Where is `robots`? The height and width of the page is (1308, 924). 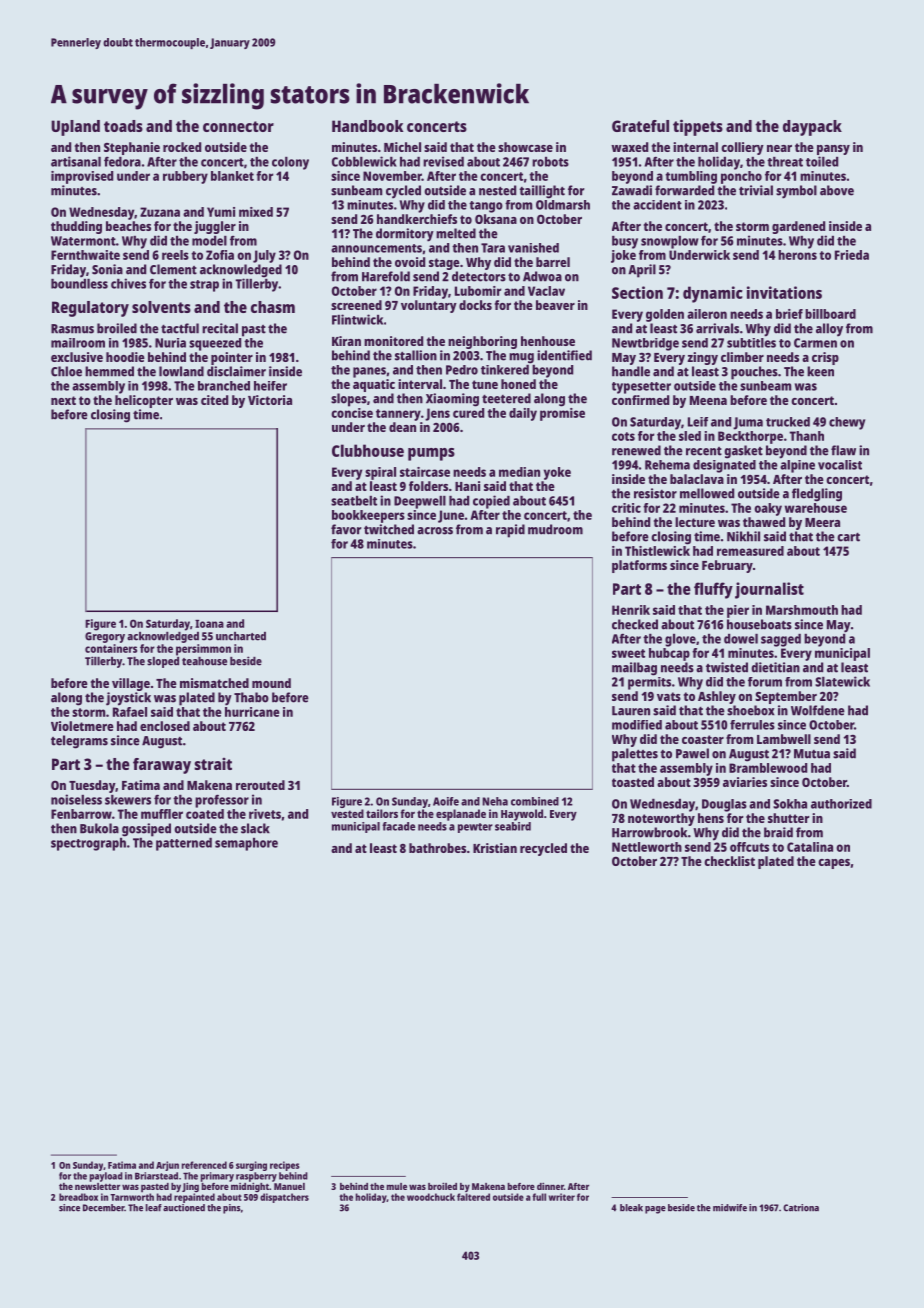 robots is located at coordinates (550, 162).
